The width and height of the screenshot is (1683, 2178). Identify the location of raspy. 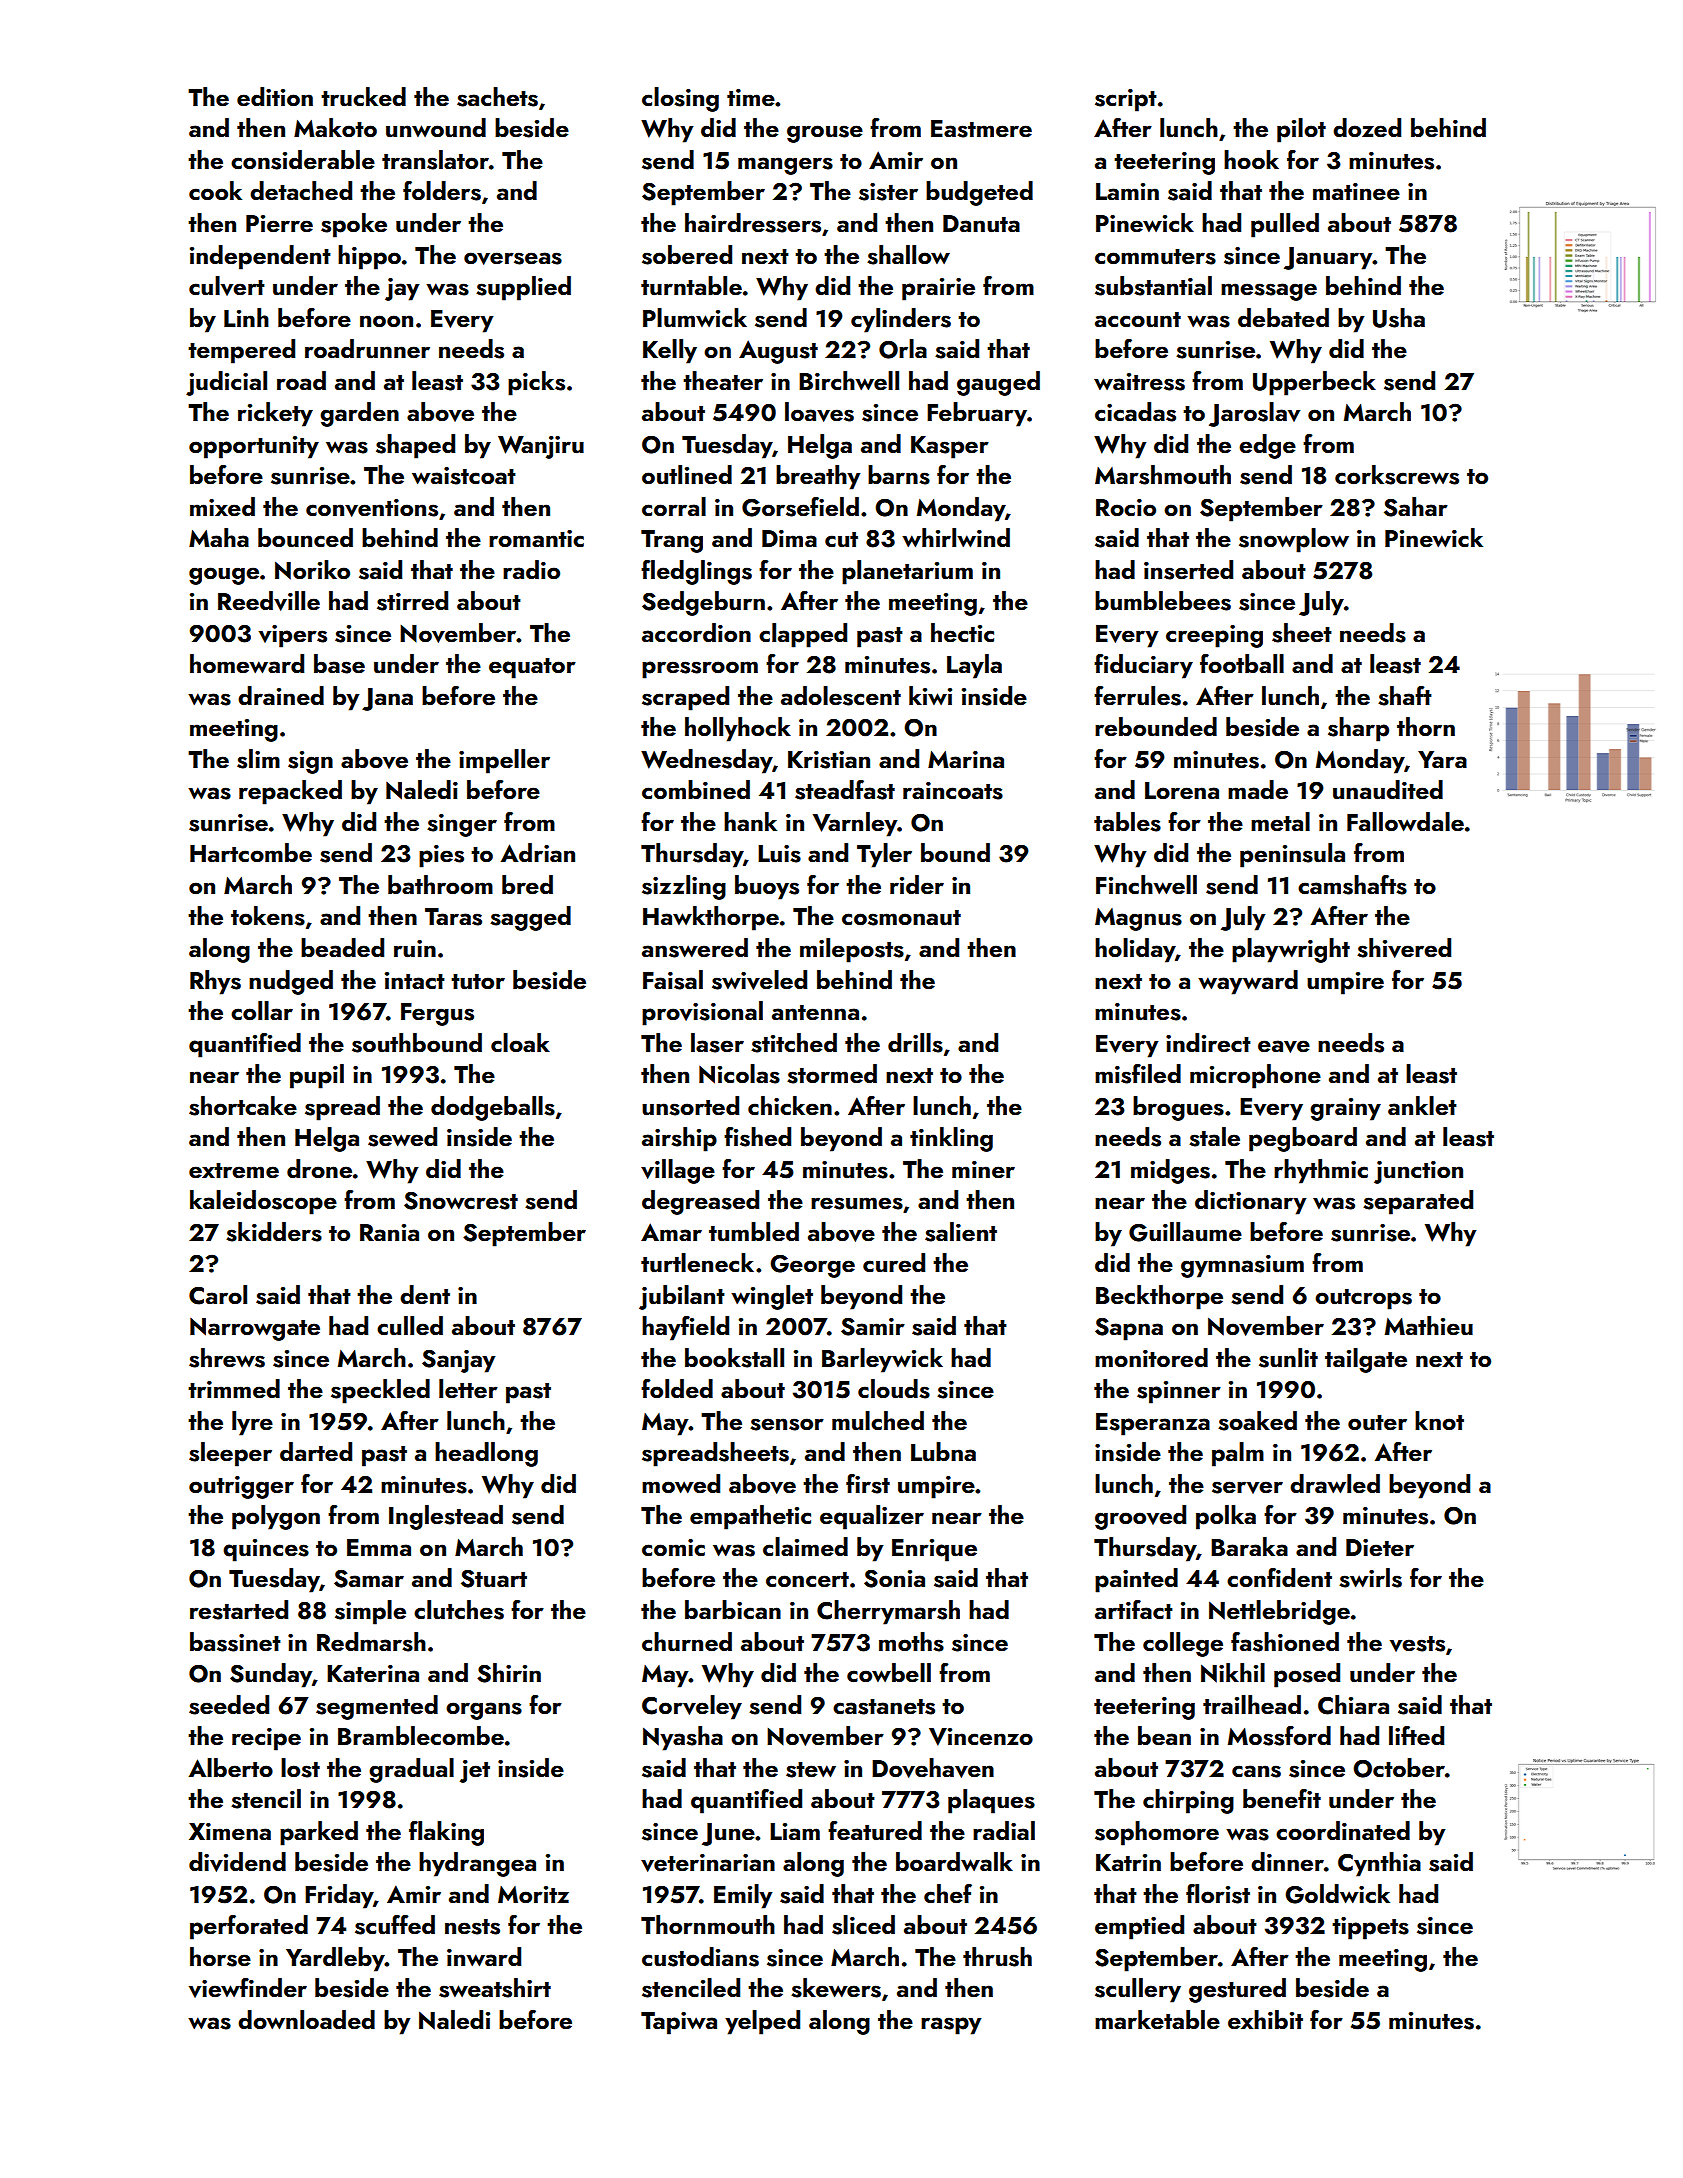
(951, 2026).
